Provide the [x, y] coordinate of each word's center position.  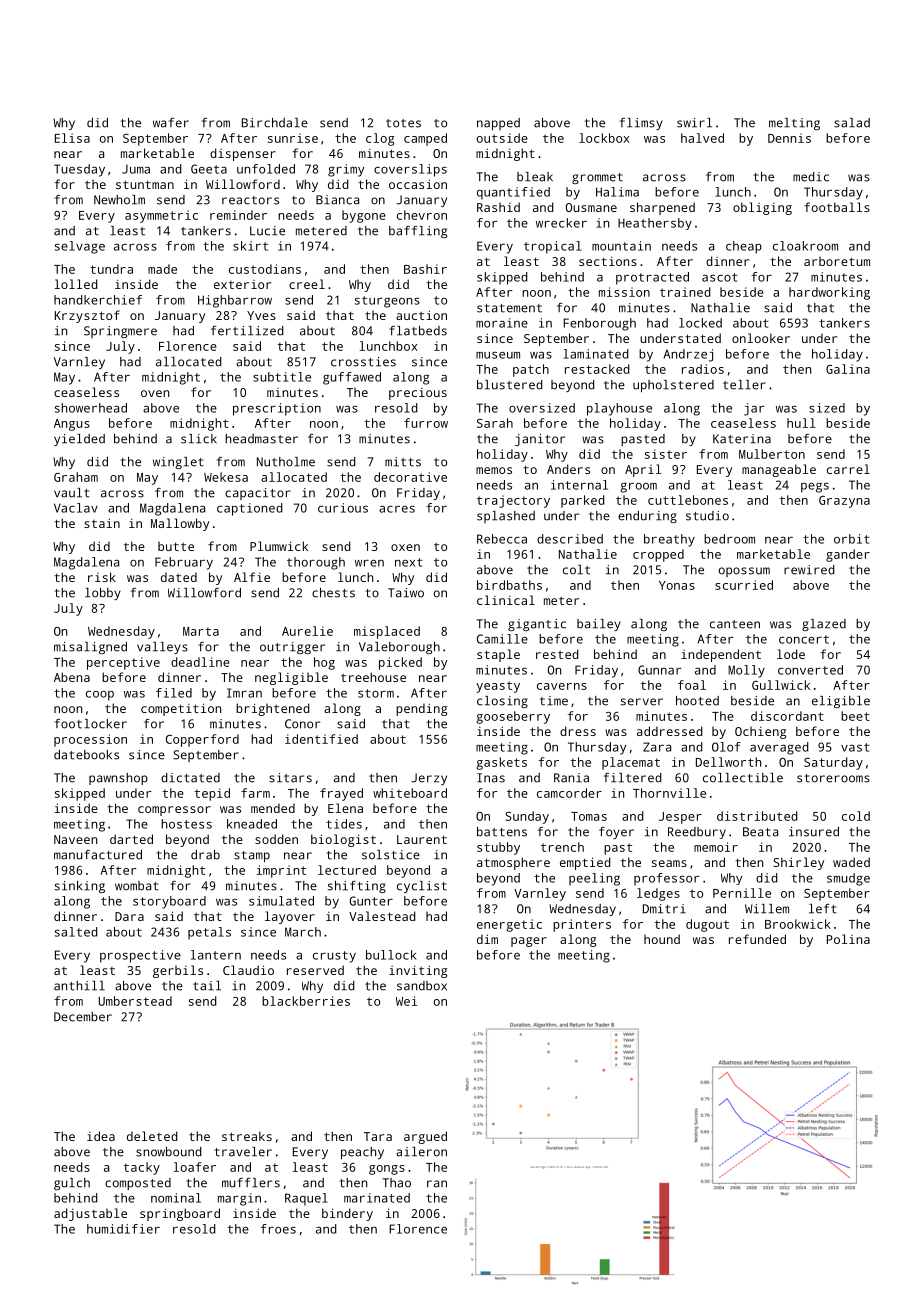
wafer [171, 123]
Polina [848, 939]
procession [90, 740]
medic [811, 177]
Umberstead [135, 1001]
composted [138, 1184]
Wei [406, 1001]
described [570, 539]
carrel [848, 469]
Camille [502, 639]
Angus [72, 425]
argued [425, 1137]
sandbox [422, 986]
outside [502, 138]
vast [855, 747]
